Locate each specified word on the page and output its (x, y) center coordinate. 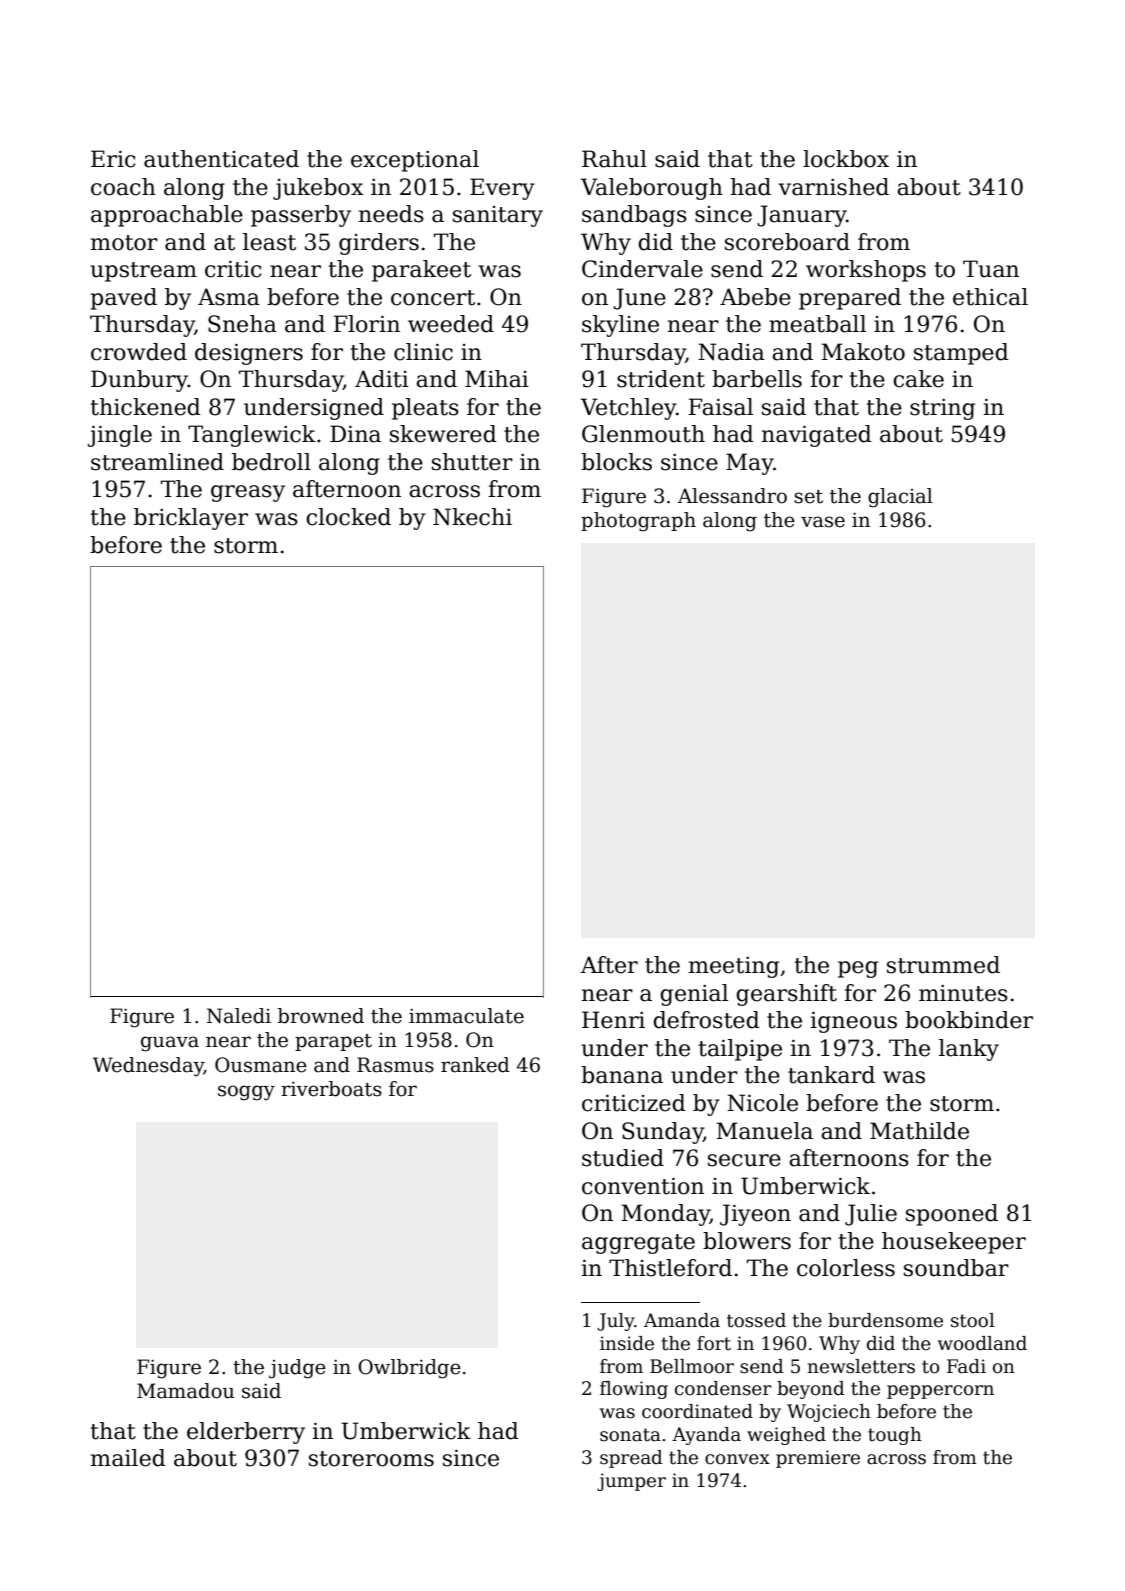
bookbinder (969, 1020)
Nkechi (472, 517)
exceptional (415, 161)
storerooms (371, 1459)
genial (694, 995)
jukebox (318, 189)
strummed (943, 965)
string (942, 409)
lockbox (846, 159)
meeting (734, 967)
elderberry (246, 1433)
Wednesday (148, 1067)
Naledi (239, 1016)
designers (249, 354)
